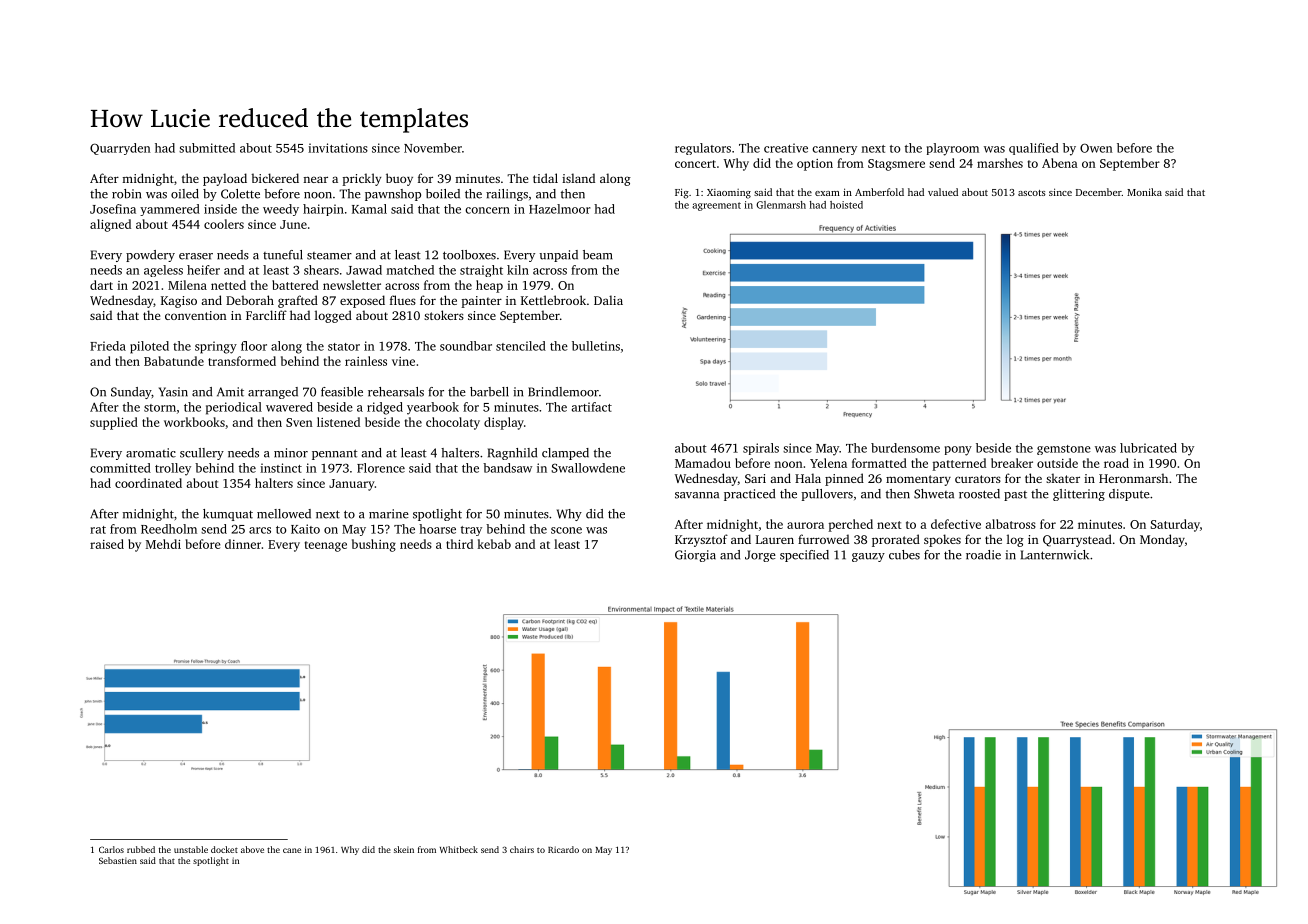  What do you see at coordinates (563, 849) in the image?
I see `Ricardo` at bounding box center [563, 849].
